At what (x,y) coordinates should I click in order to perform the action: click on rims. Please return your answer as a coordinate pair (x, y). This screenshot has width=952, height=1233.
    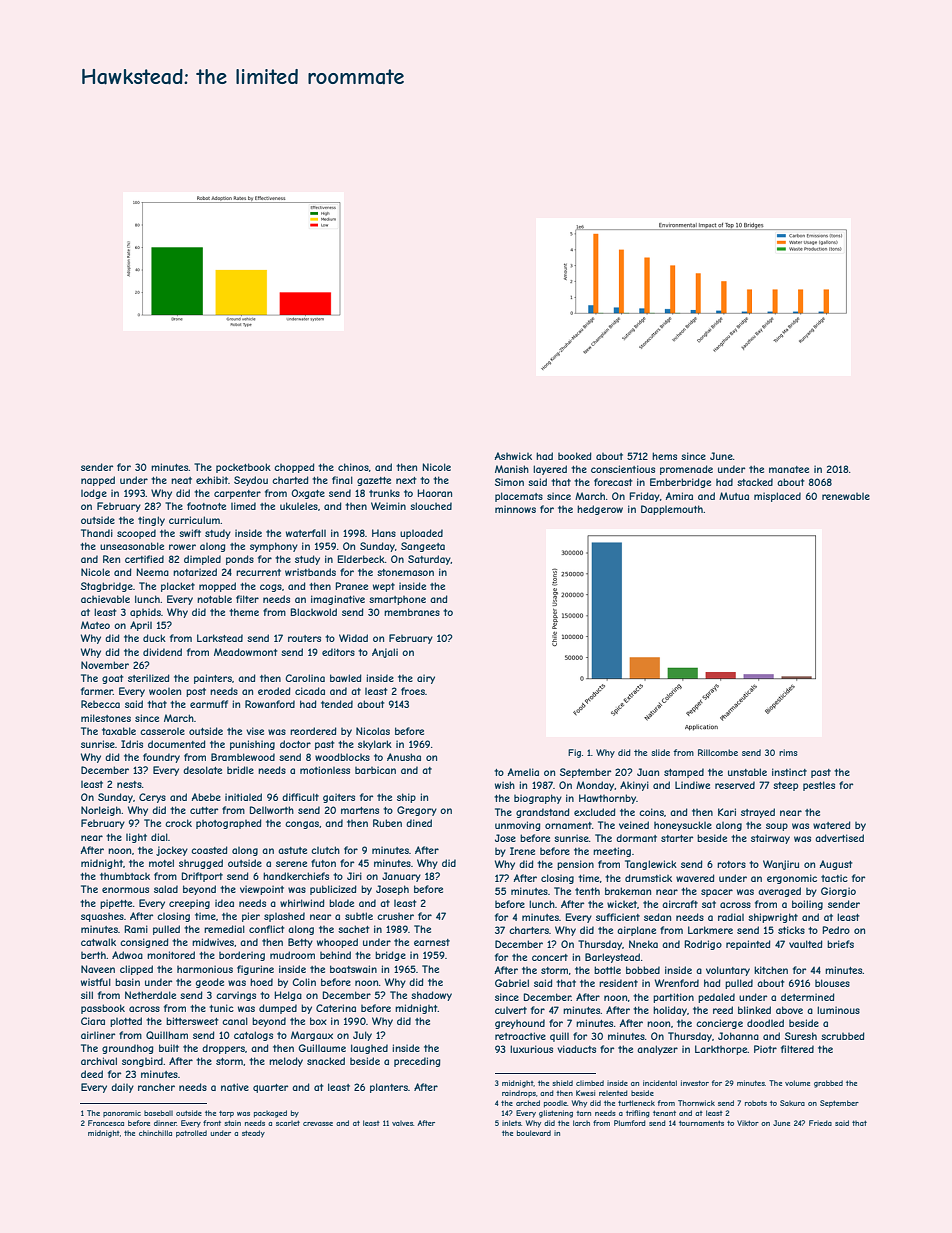
    Looking at the image, I should click on (788, 752).
